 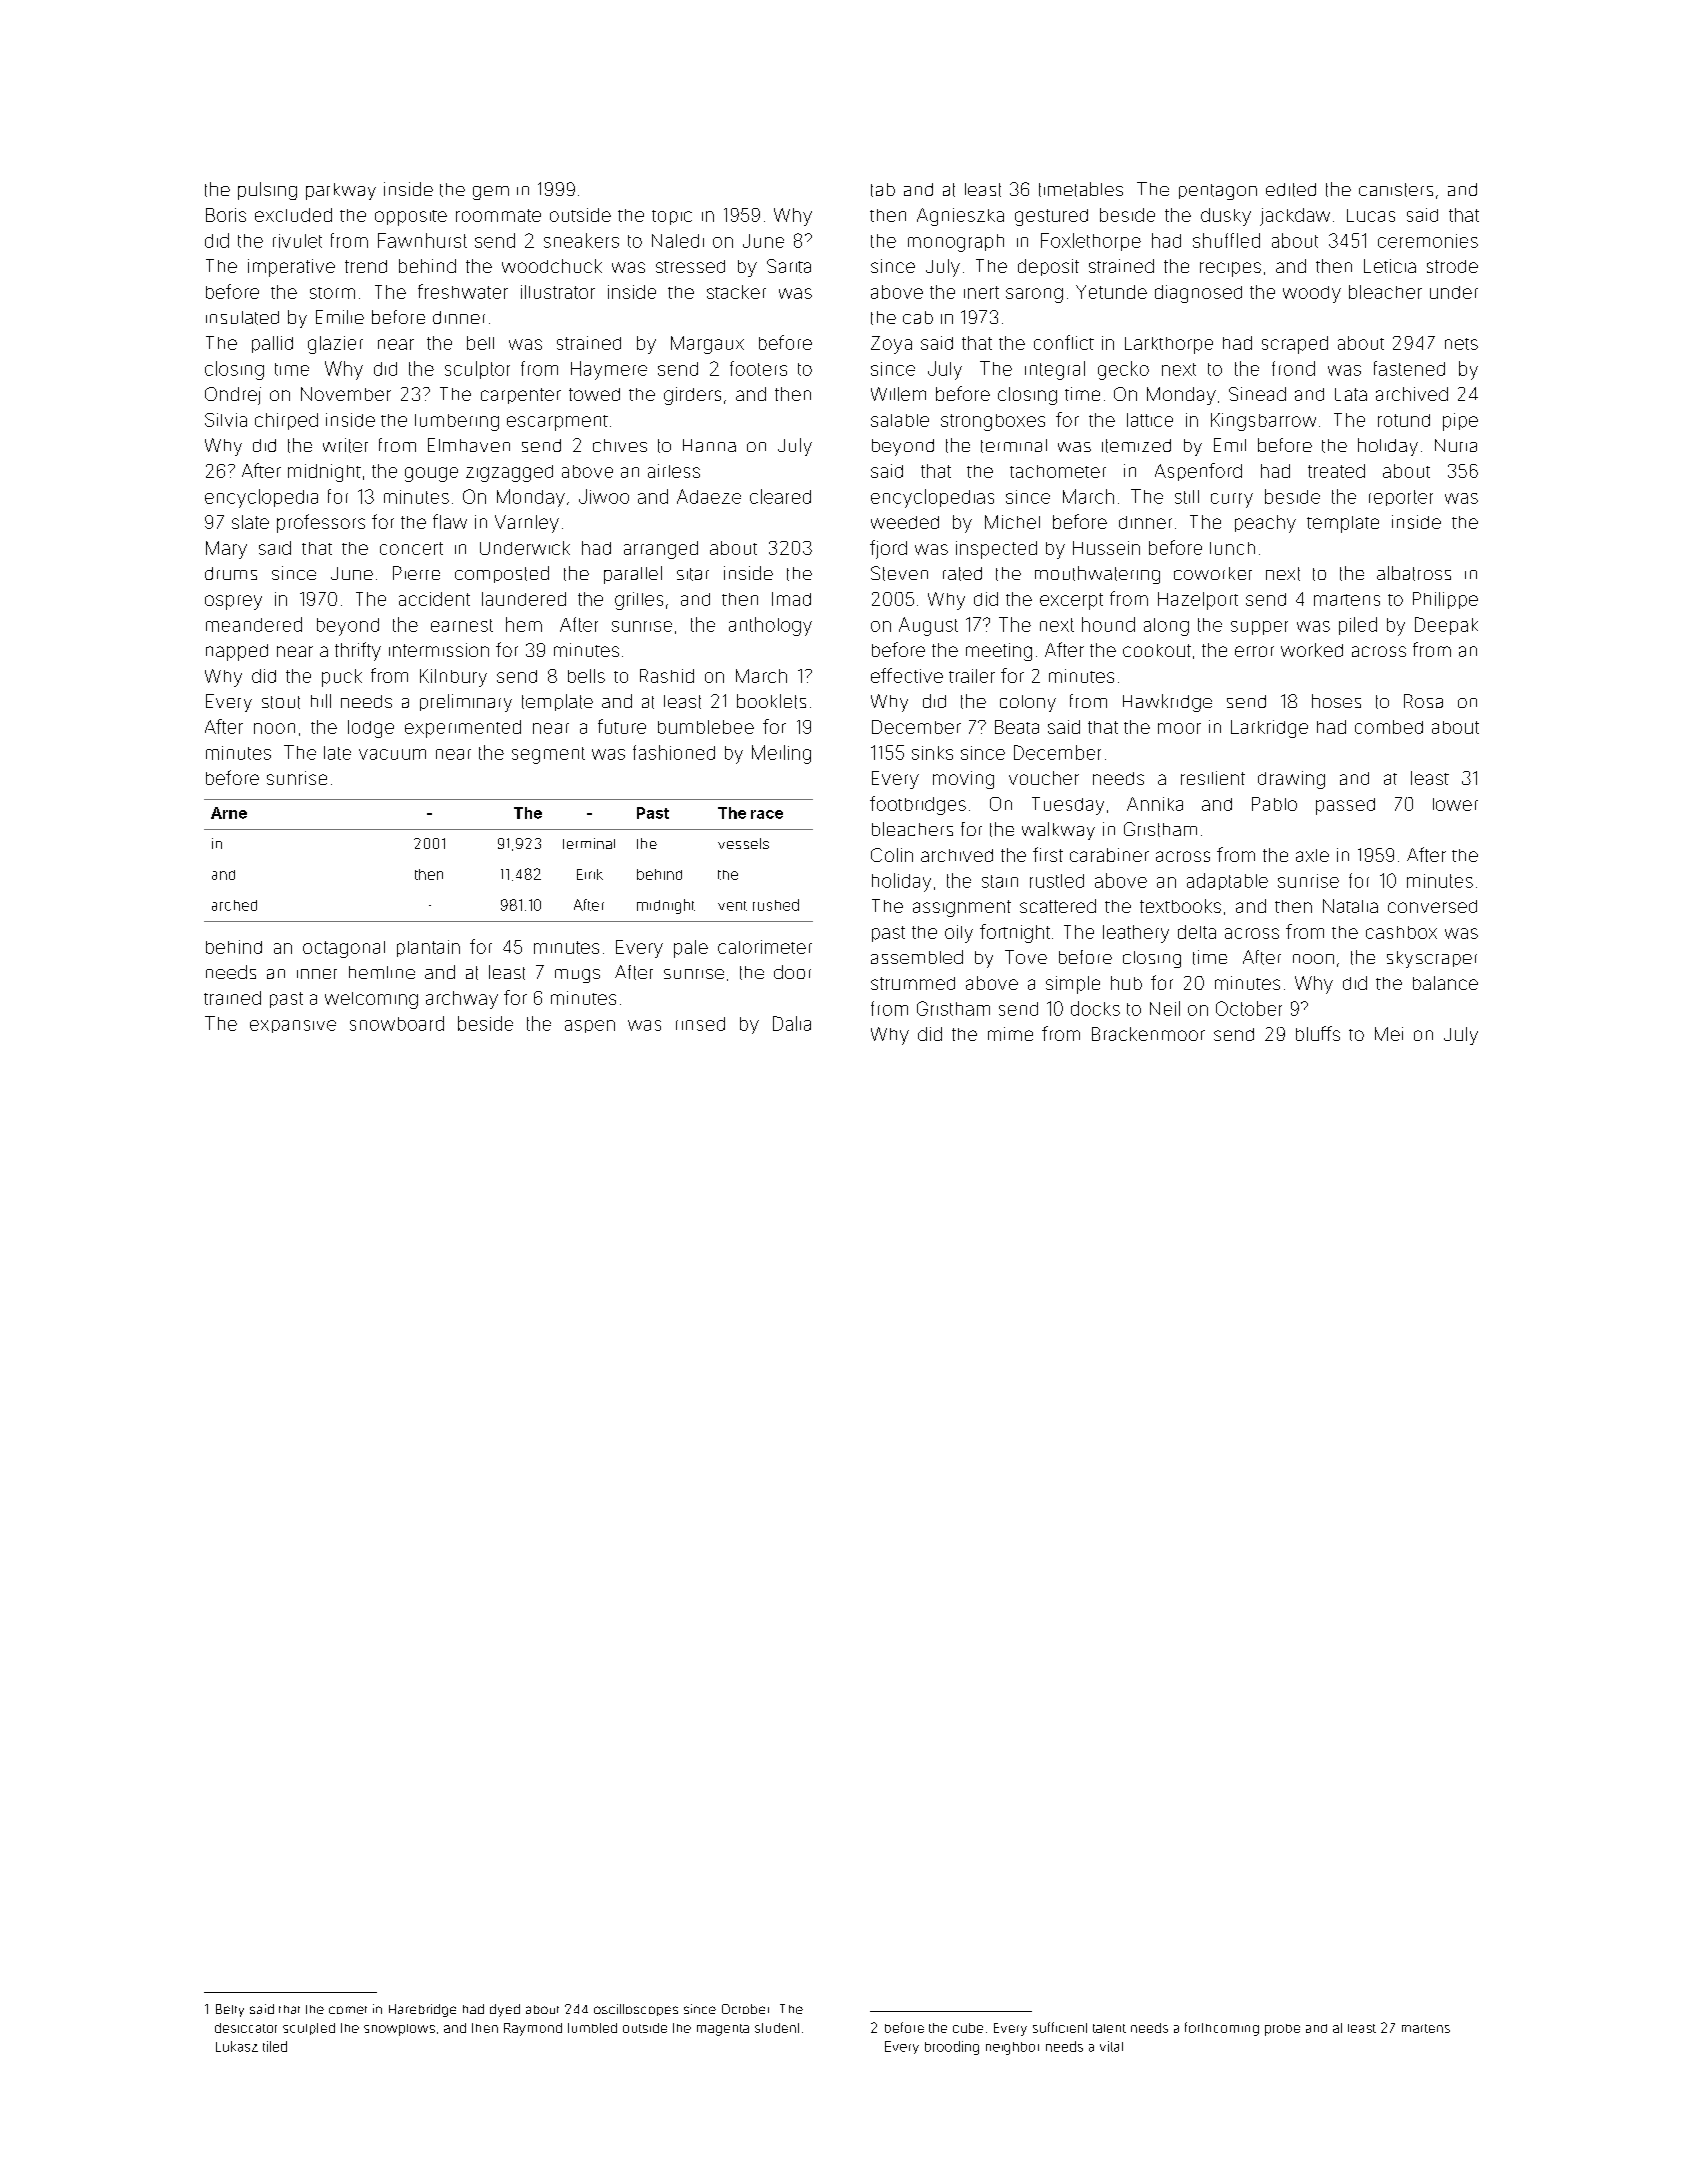 What do you see at coordinates (1282, 2030) in the document?
I see `probe` at bounding box center [1282, 2030].
